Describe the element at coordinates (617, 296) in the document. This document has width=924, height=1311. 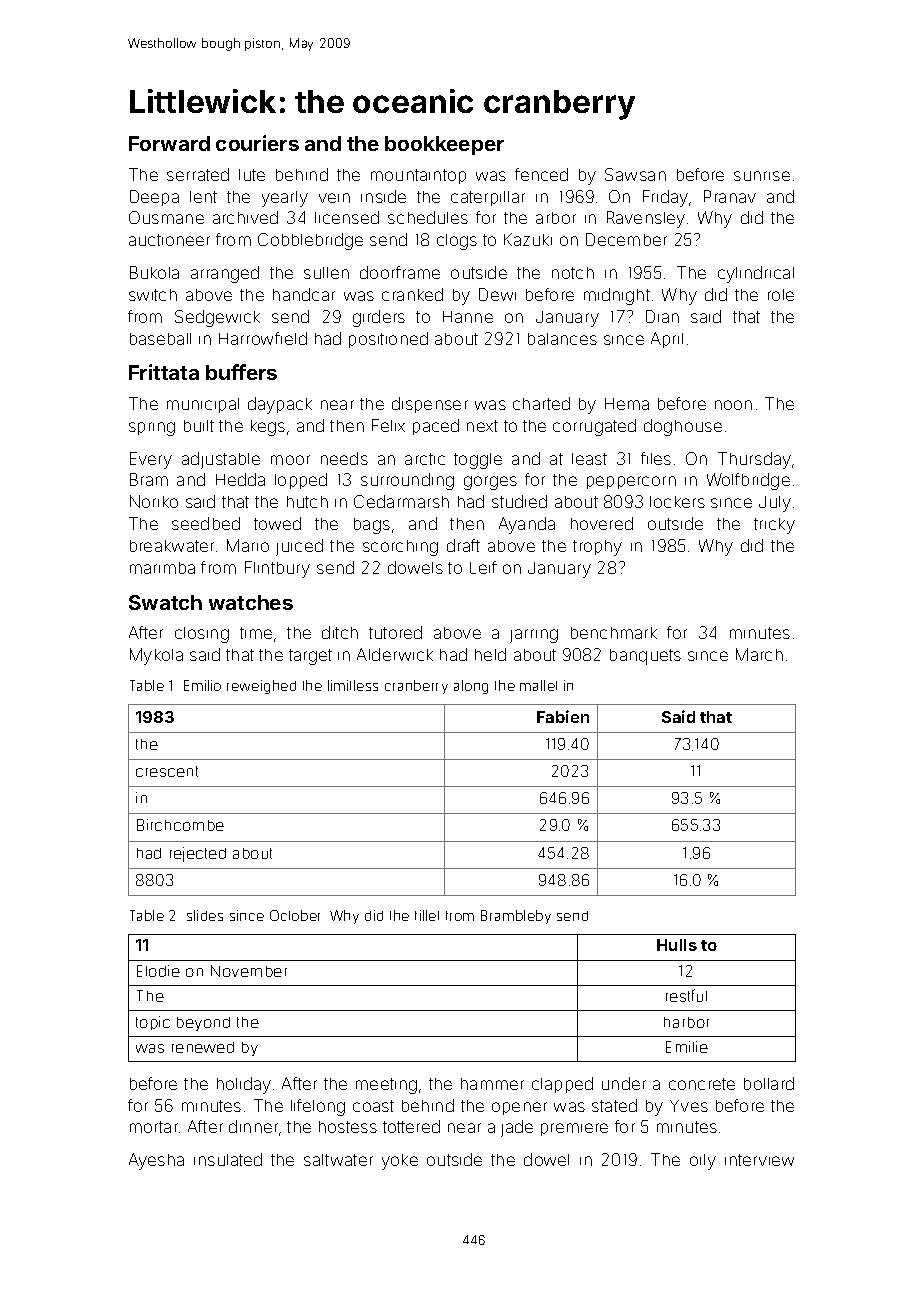
I see `midnight` at that location.
